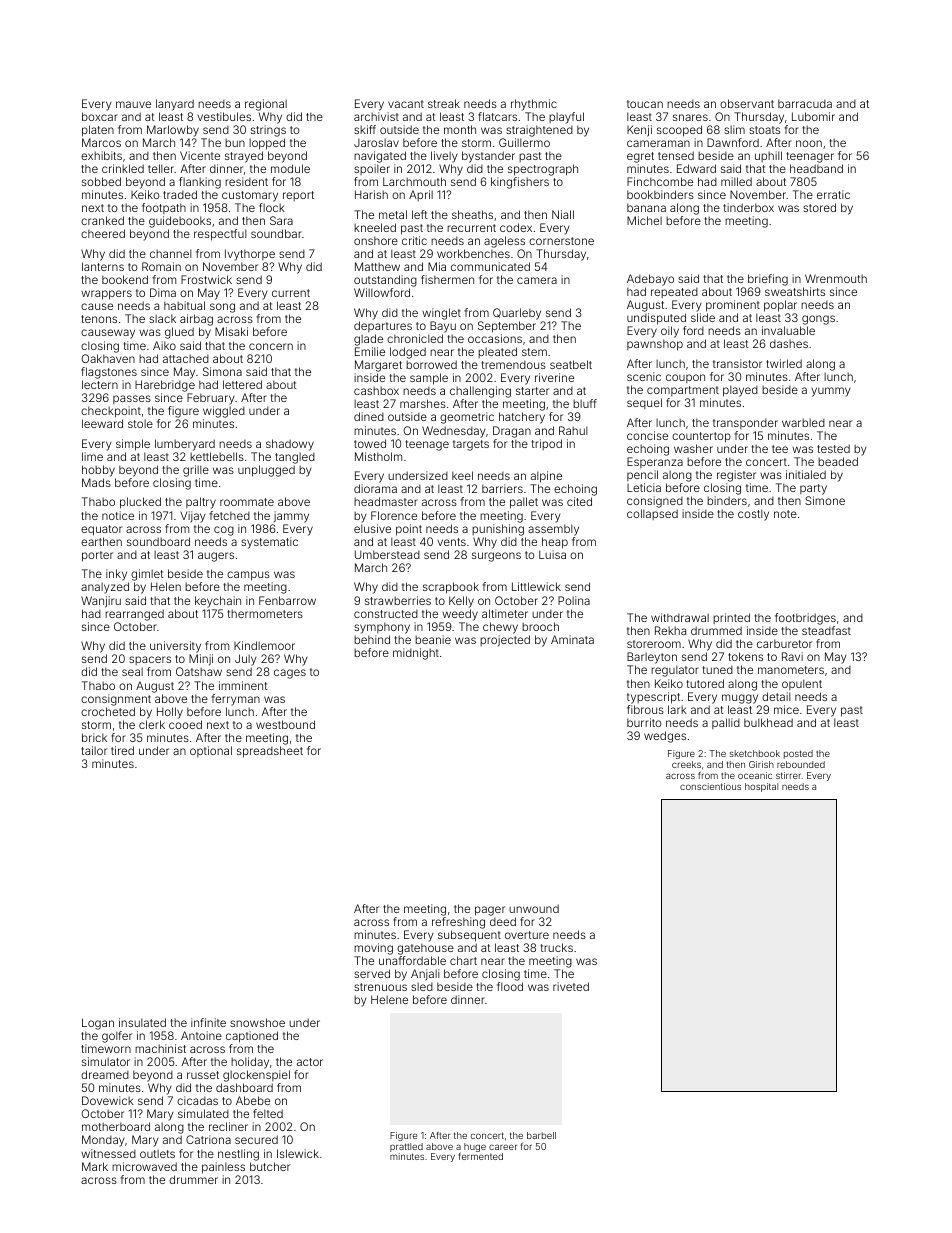 The height and width of the screenshot is (1233, 952). Describe the element at coordinates (534, 908) in the screenshot. I see `unwound` at that location.
